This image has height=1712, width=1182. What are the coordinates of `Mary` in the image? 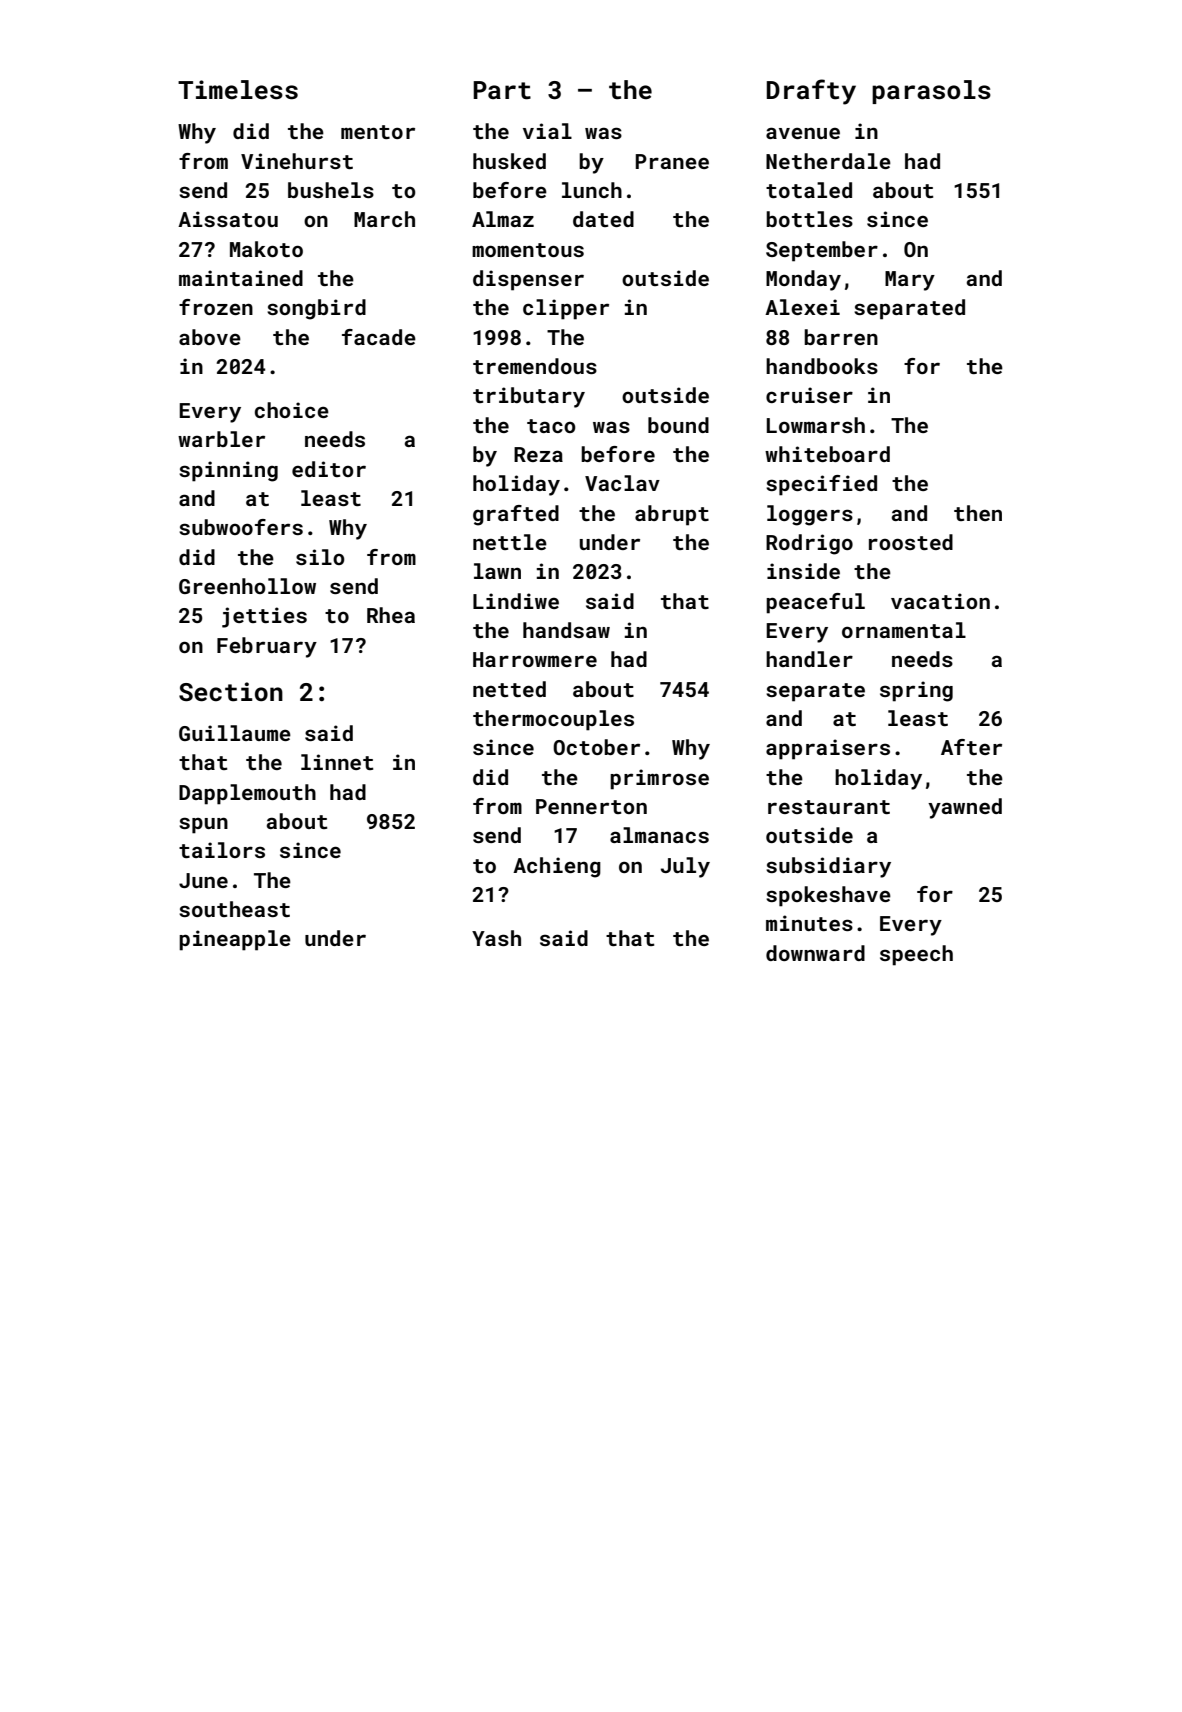 It's located at (910, 281).
